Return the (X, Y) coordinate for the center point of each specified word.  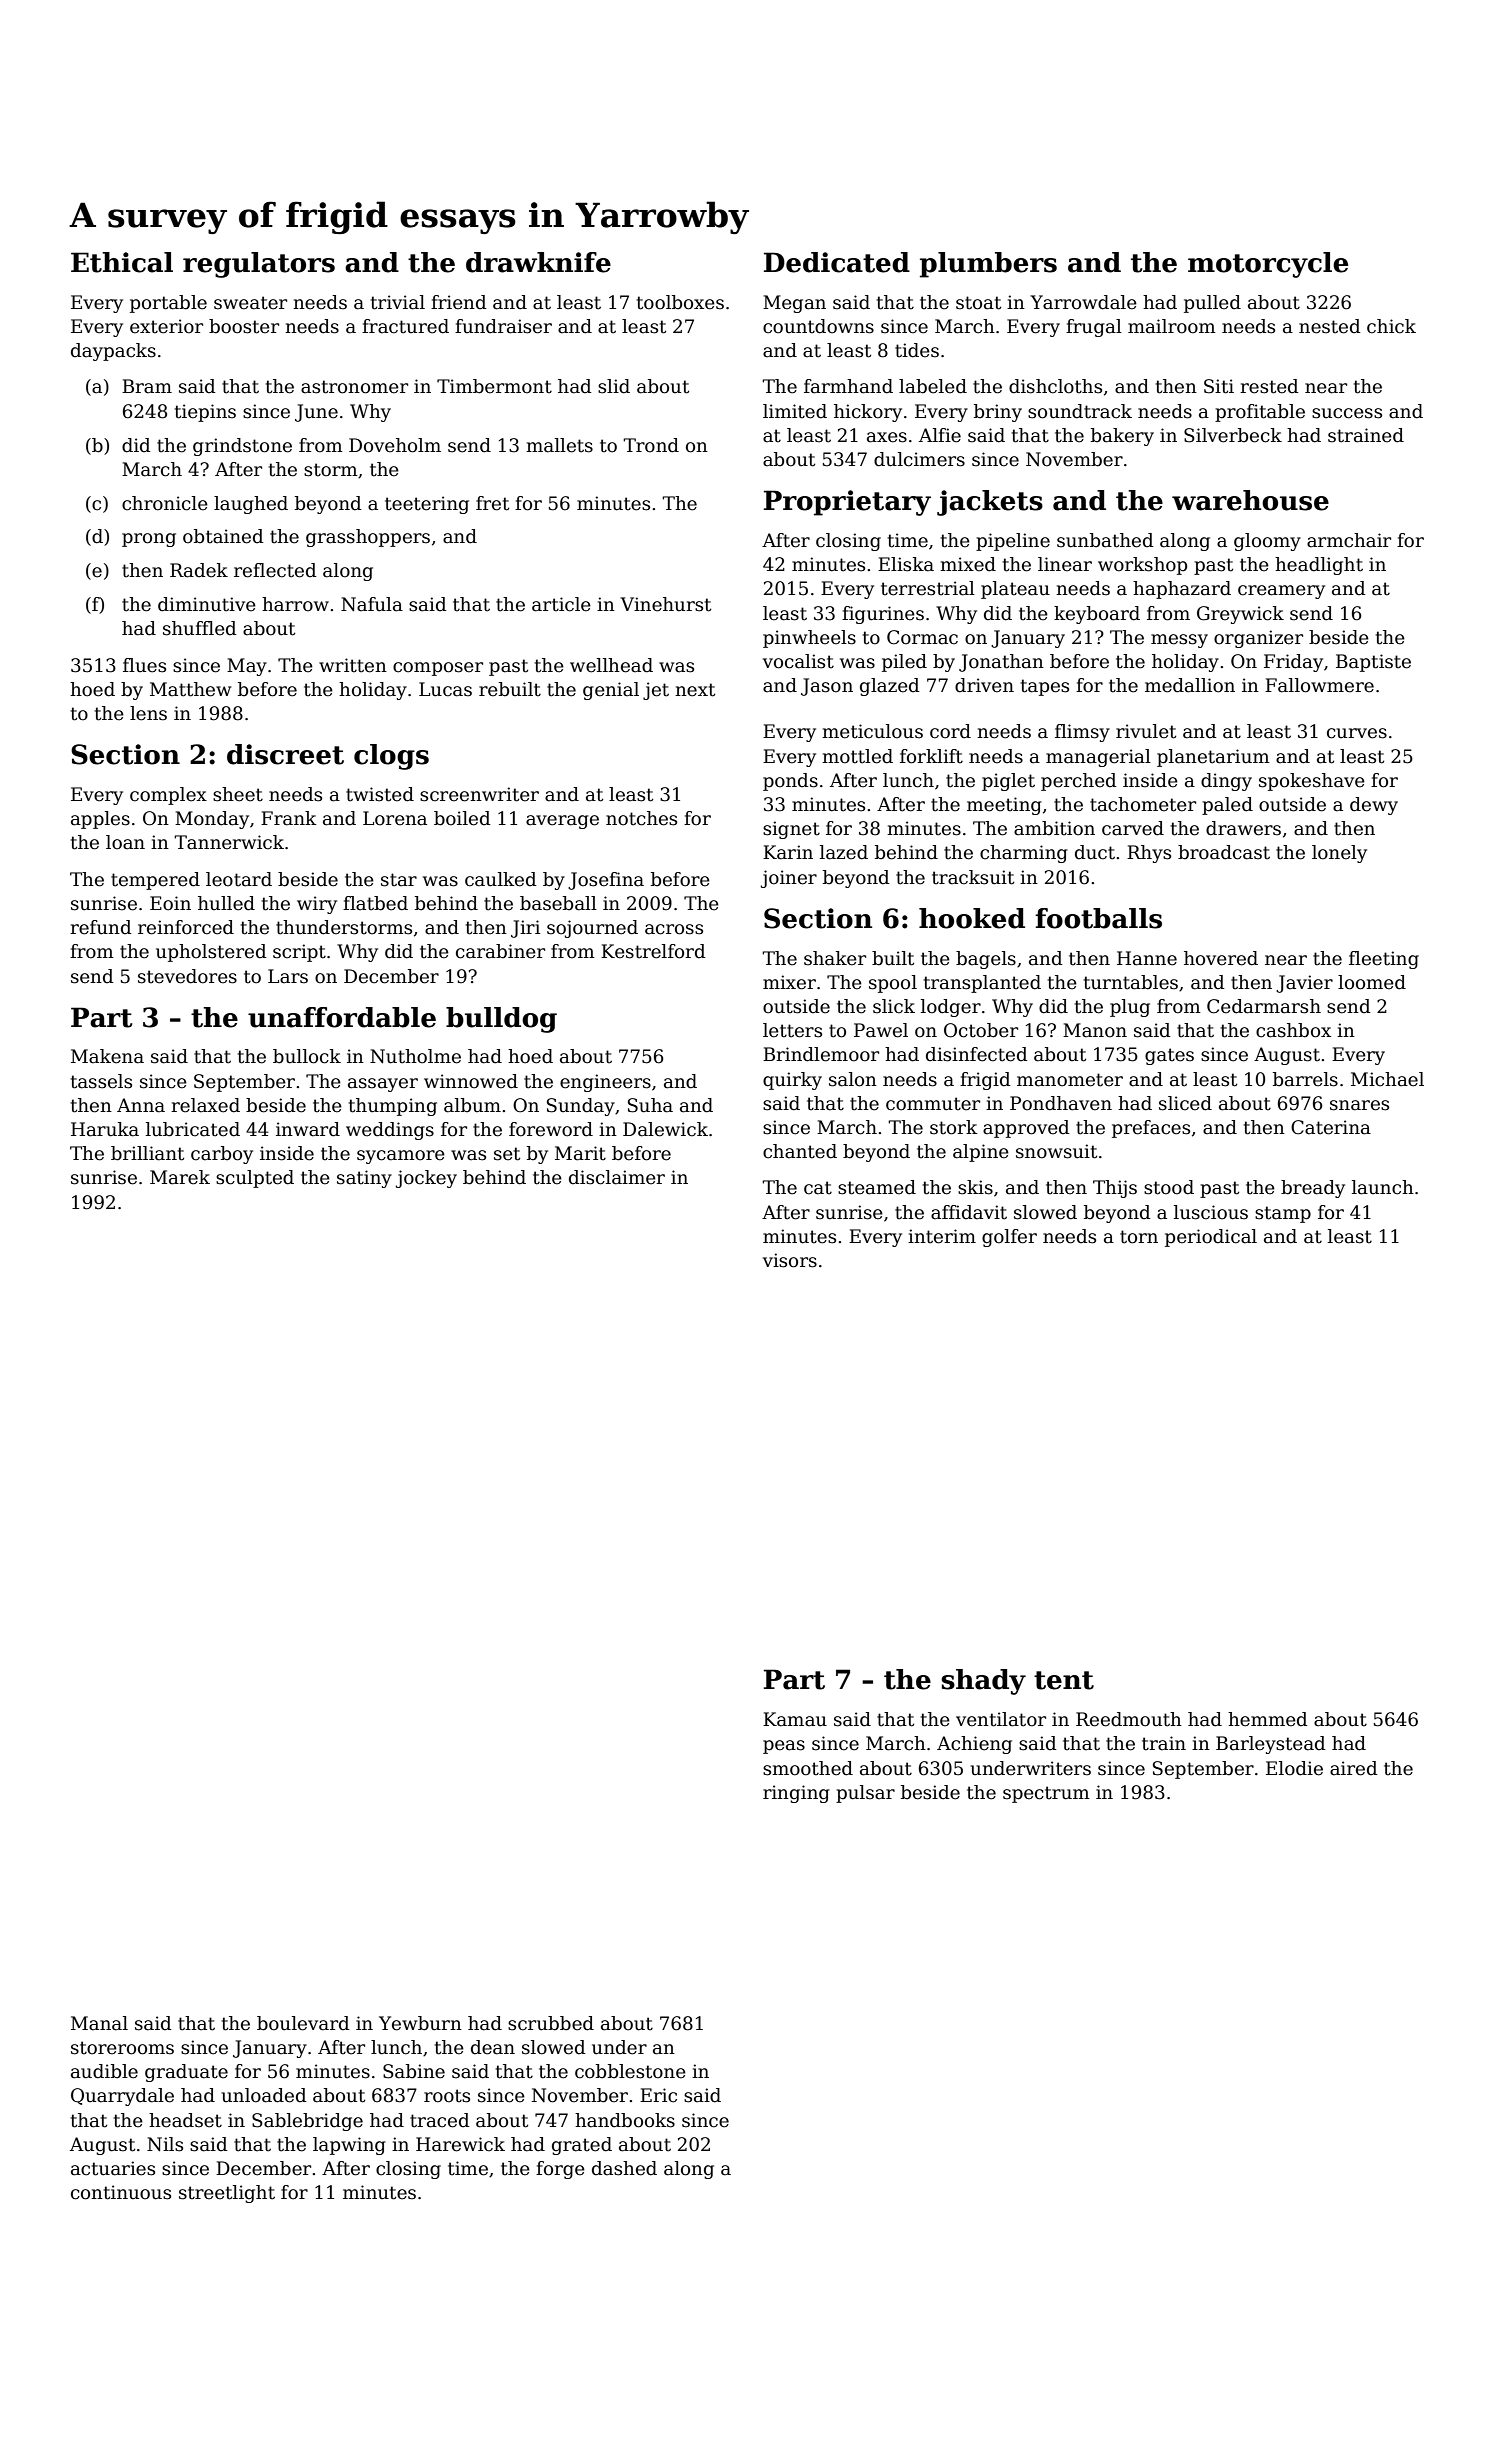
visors (790, 1260)
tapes (1045, 687)
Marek (180, 1177)
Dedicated (837, 262)
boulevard (303, 2023)
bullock (307, 1056)
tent (1064, 1680)
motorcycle (1268, 265)
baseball (558, 903)
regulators (259, 265)
